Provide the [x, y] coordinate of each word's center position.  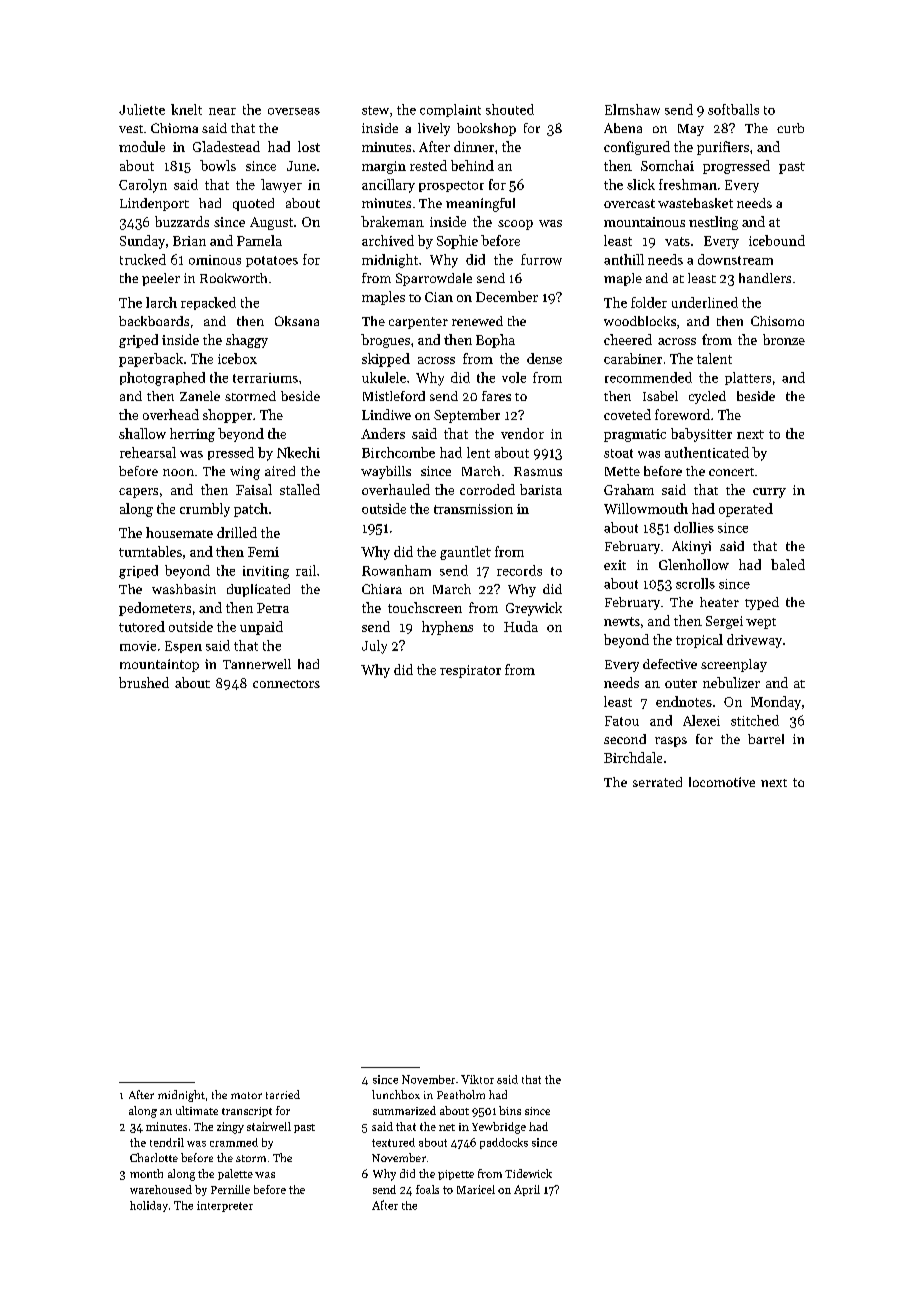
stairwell [269, 1126]
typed [762, 603]
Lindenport [154, 204]
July [374, 647]
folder [649, 302]
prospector [451, 186]
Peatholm [461, 1094]
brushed [144, 682]
